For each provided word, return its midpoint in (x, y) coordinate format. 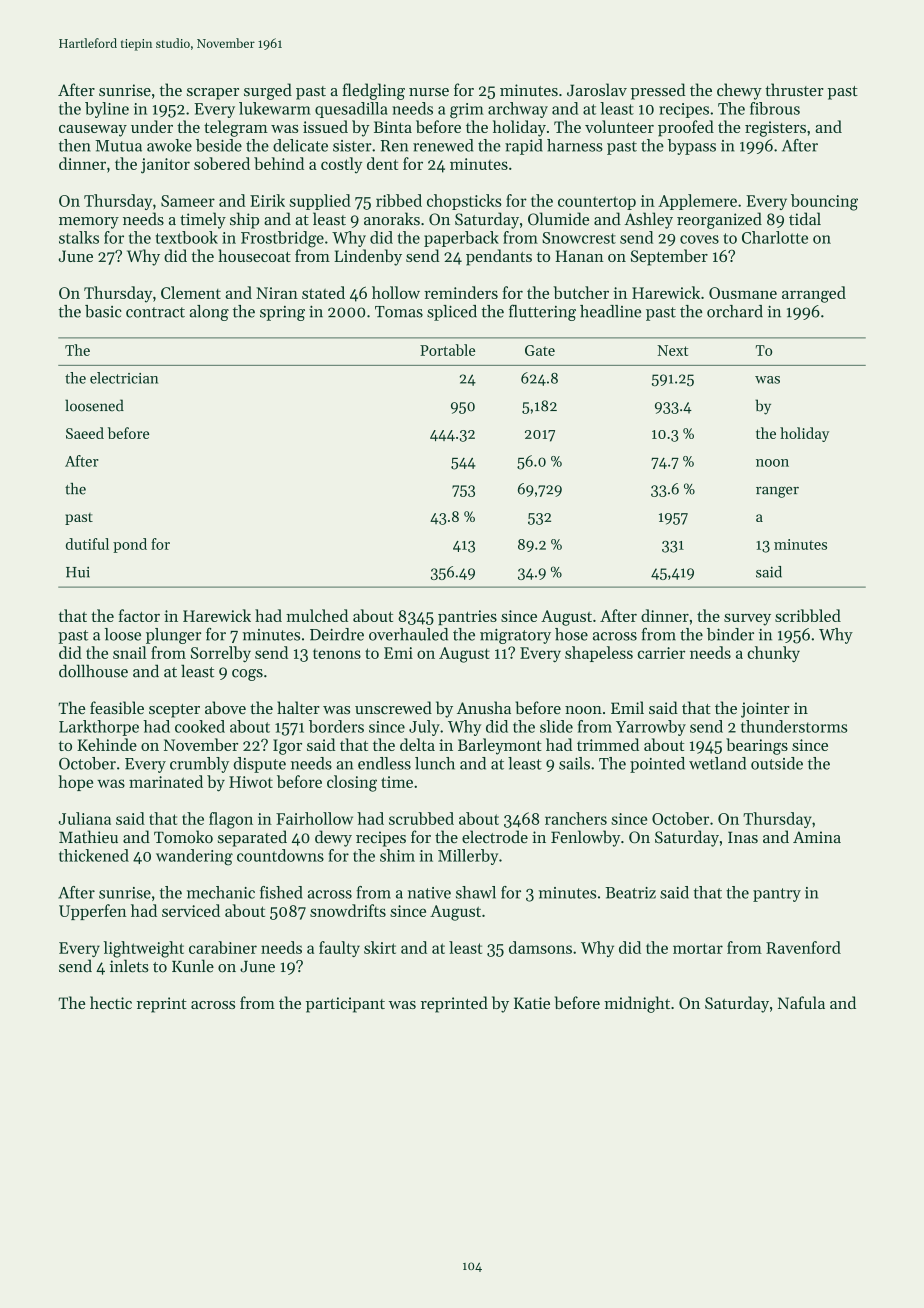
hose (571, 634)
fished (281, 892)
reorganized (719, 220)
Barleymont (500, 746)
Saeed (85, 433)
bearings (757, 746)
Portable (447, 350)
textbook (187, 237)
